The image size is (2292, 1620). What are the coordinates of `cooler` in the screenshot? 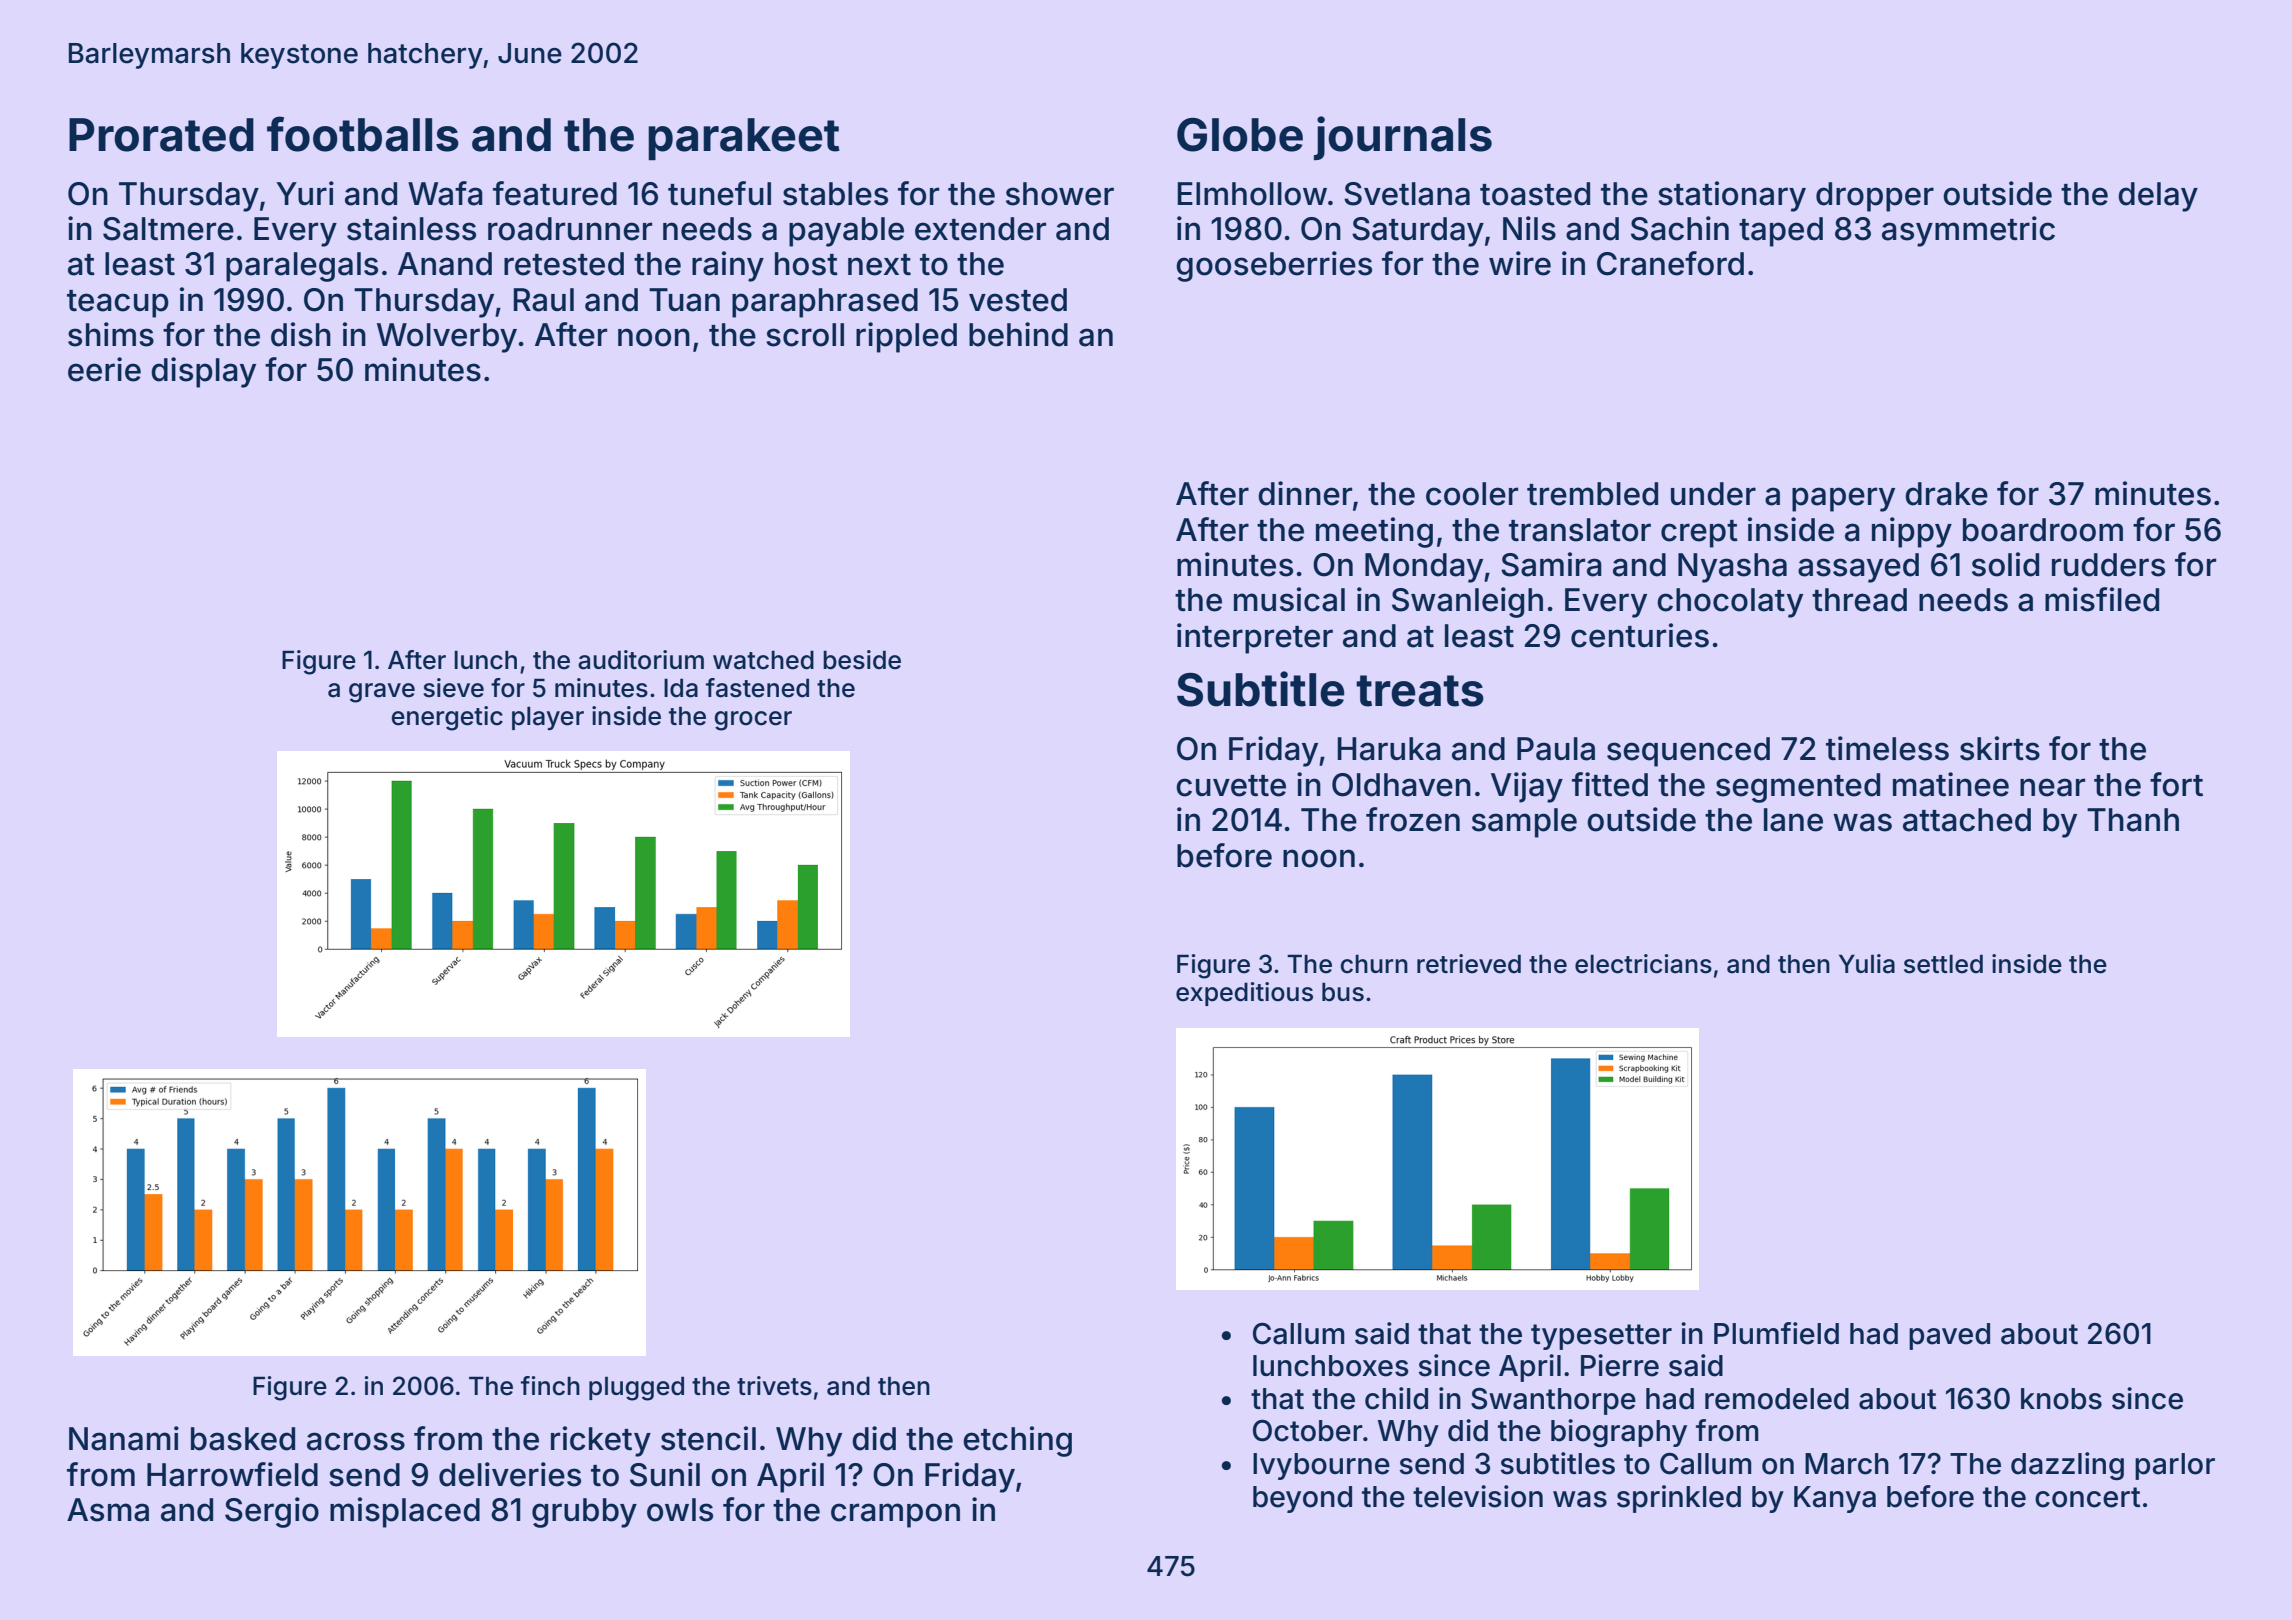 It's located at (1472, 494).
